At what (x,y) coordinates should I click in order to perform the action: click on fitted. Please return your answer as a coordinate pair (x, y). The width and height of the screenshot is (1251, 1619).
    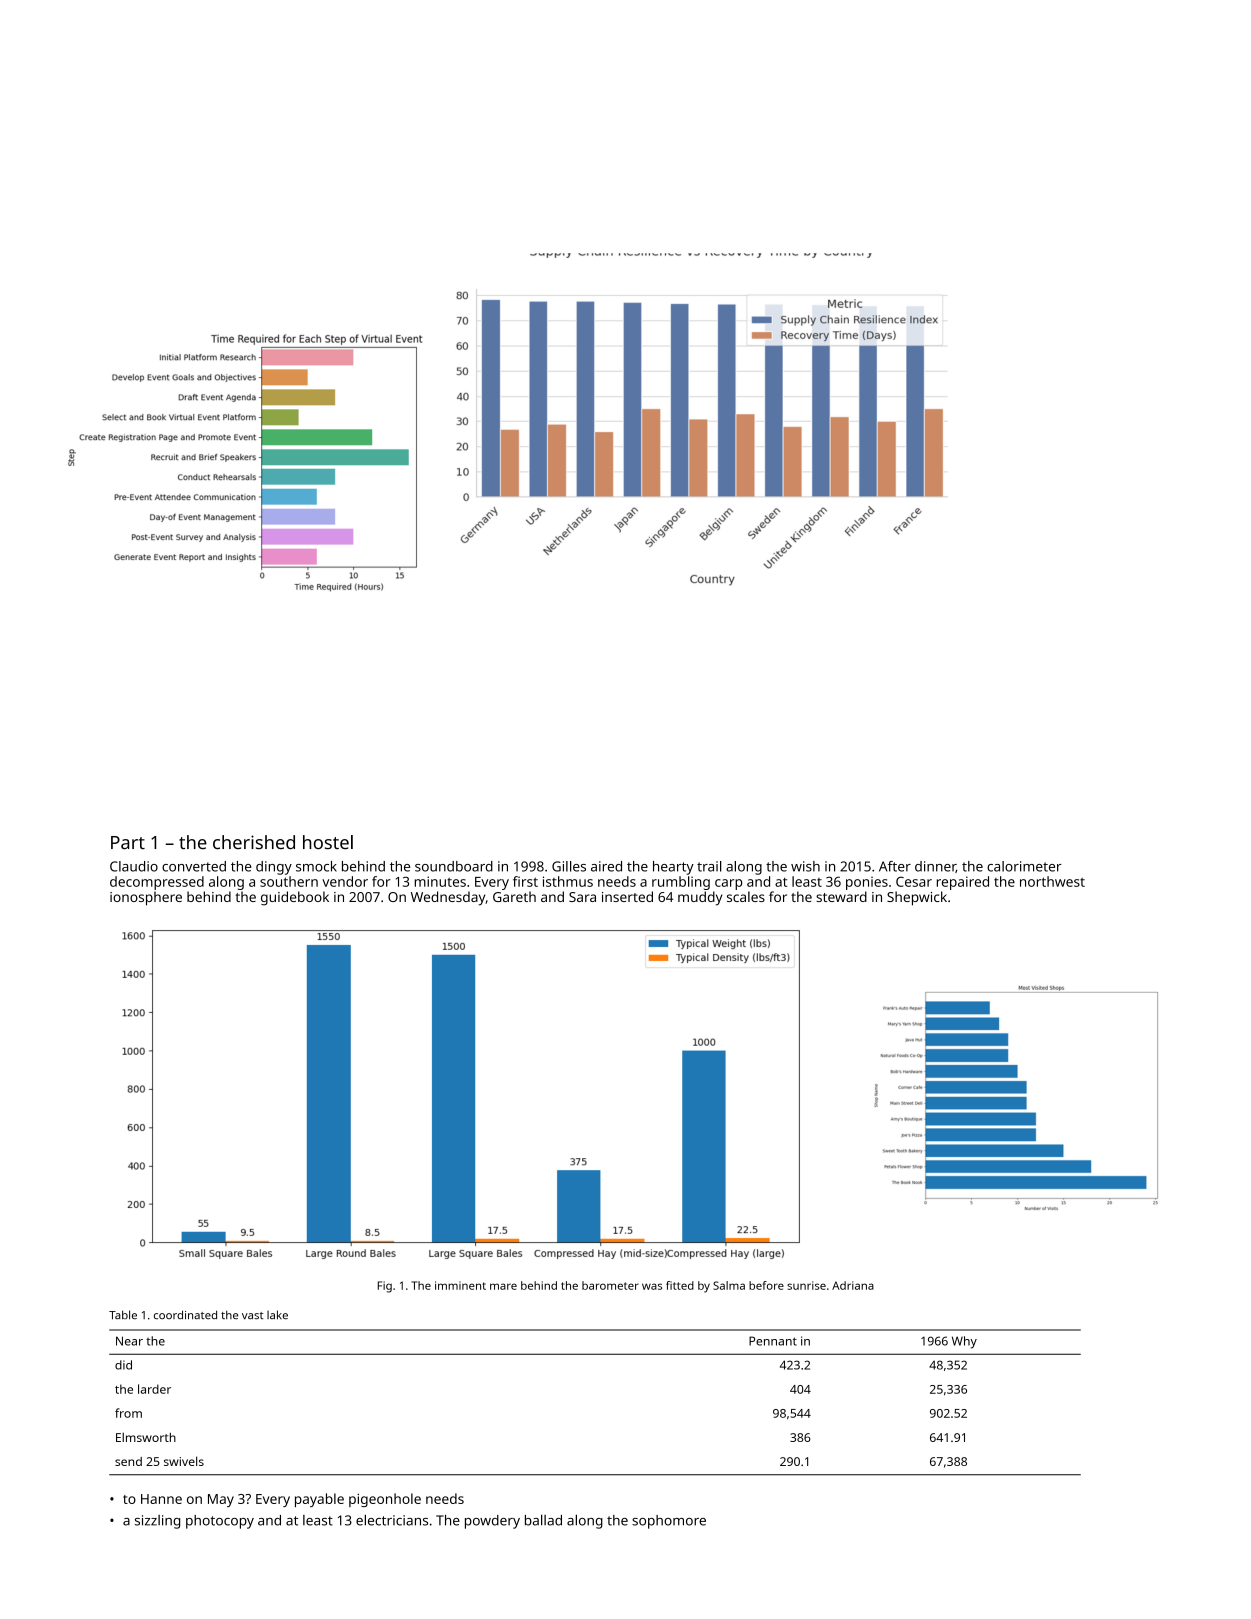
    Looking at the image, I should click on (680, 1285).
